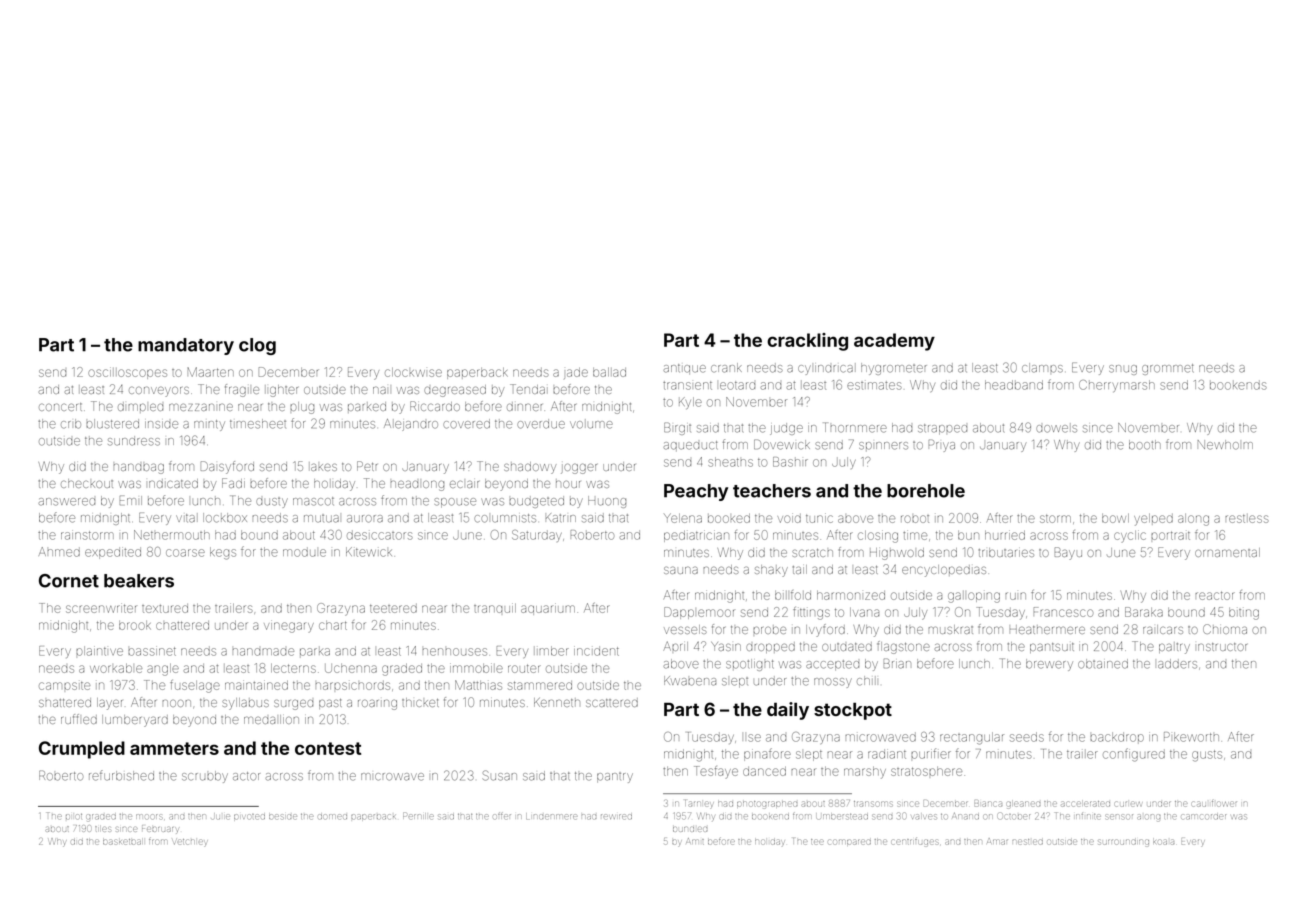 This screenshot has width=1308, height=924. Describe the element at coordinates (121, 775) in the screenshot. I see `refurbished` at that location.
